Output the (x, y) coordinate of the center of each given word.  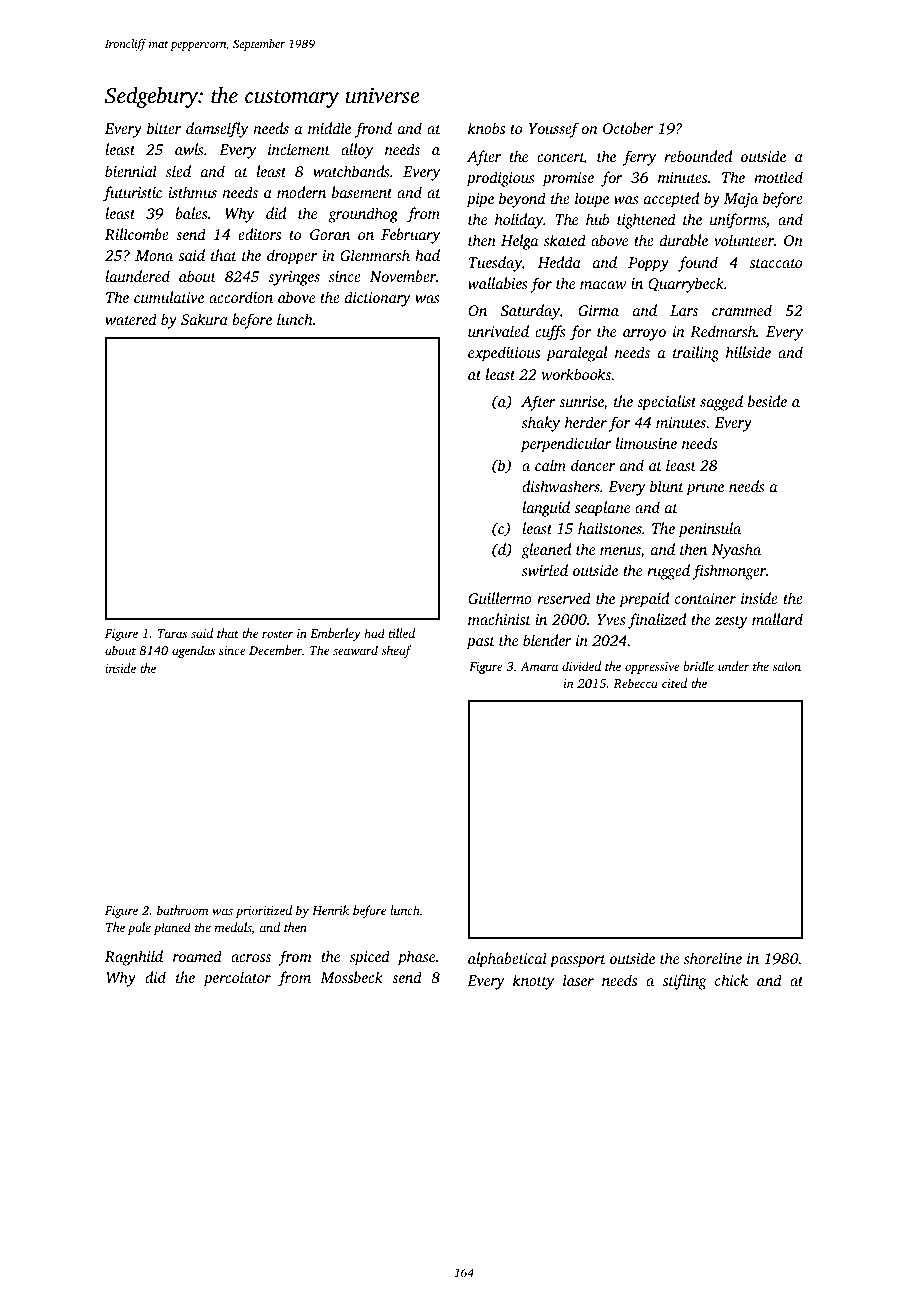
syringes (294, 278)
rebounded (698, 156)
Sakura (204, 319)
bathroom (182, 910)
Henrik (330, 910)
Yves (611, 619)
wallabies (498, 283)
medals (233, 927)
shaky (541, 424)
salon (787, 666)
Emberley (335, 634)
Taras (172, 633)
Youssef (554, 130)
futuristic (132, 194)
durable (684, 240)
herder (586, 422)
